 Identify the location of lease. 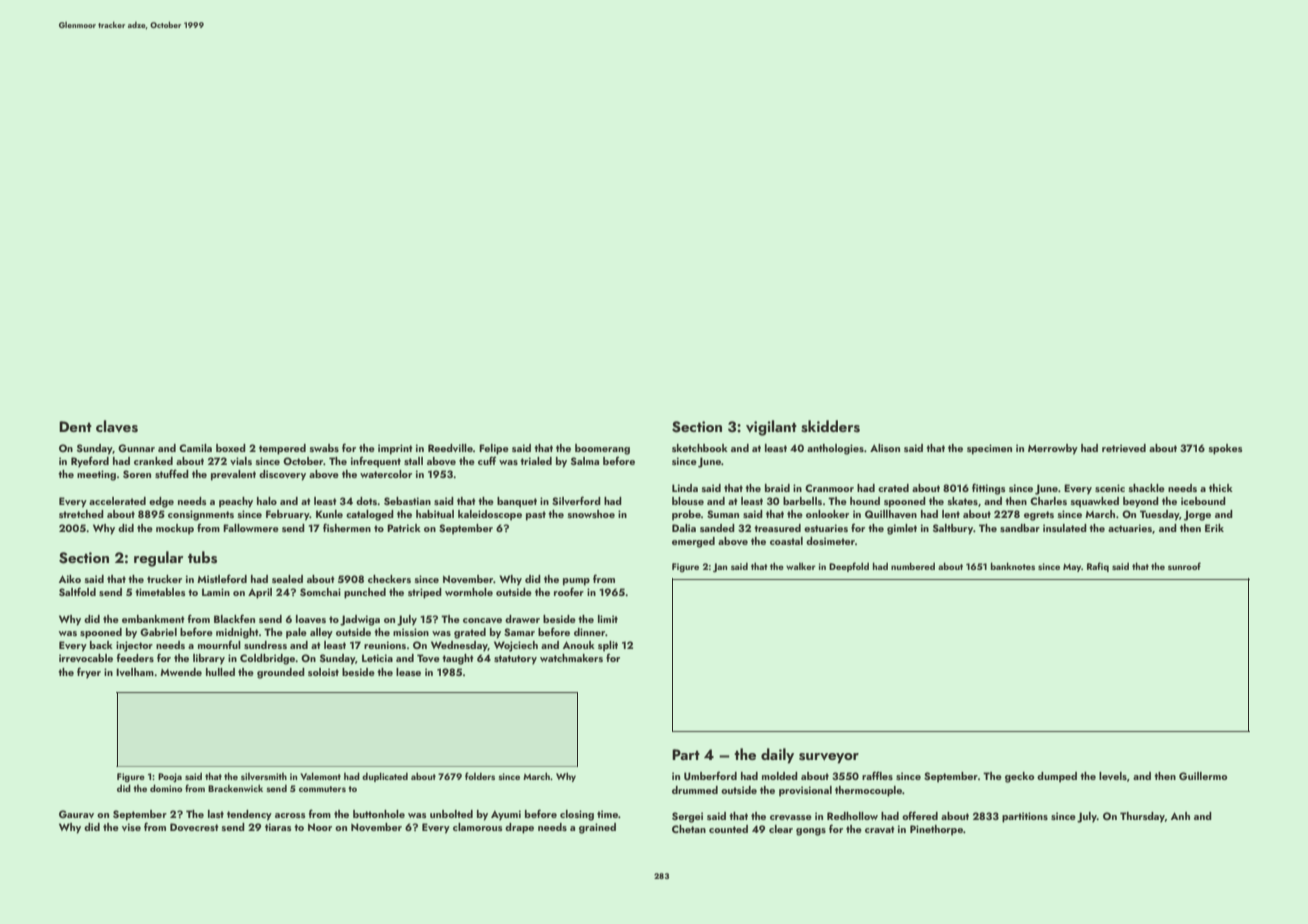
(408, 672).
